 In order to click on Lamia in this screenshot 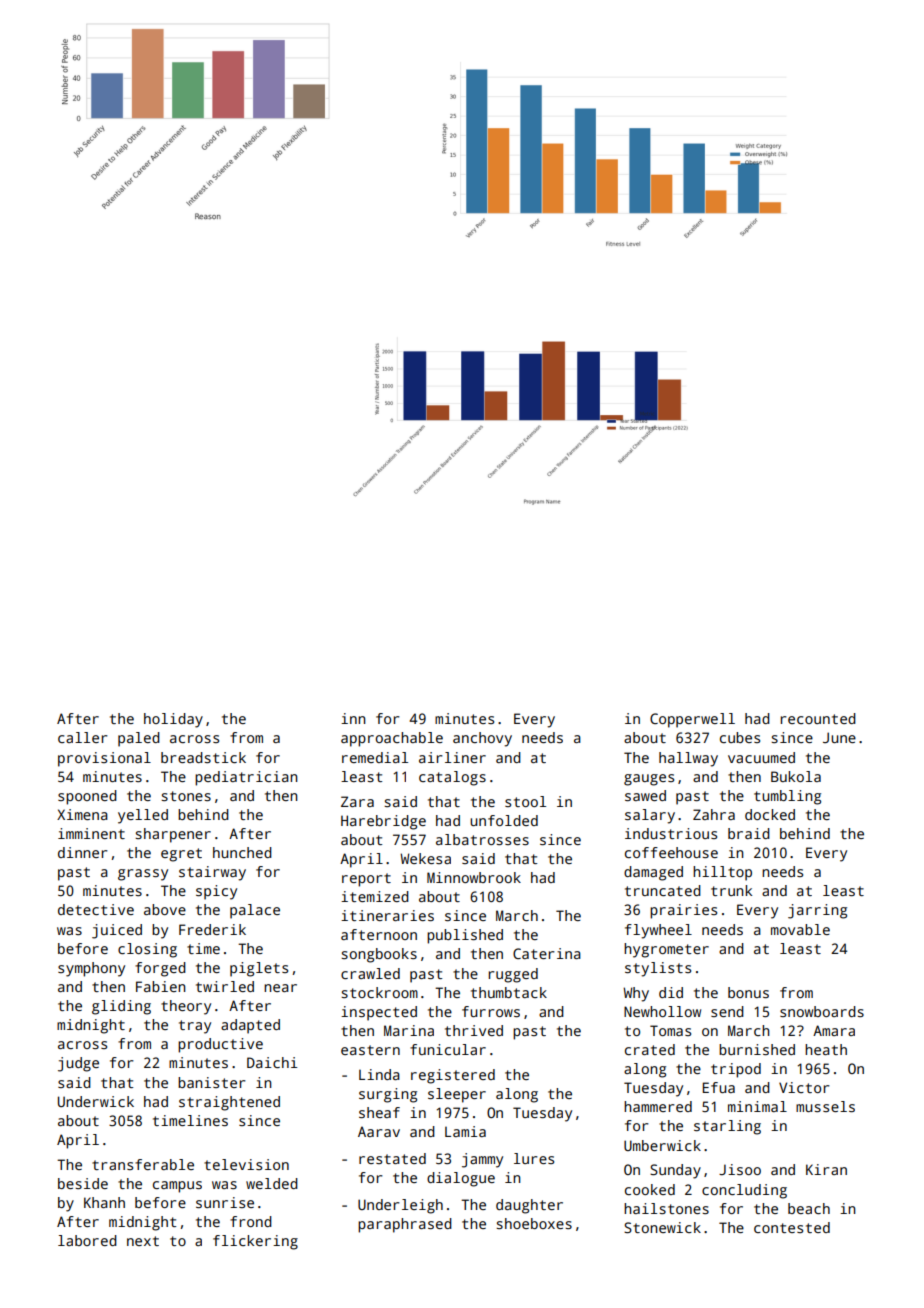, I will do `click(465, 1131)`.
